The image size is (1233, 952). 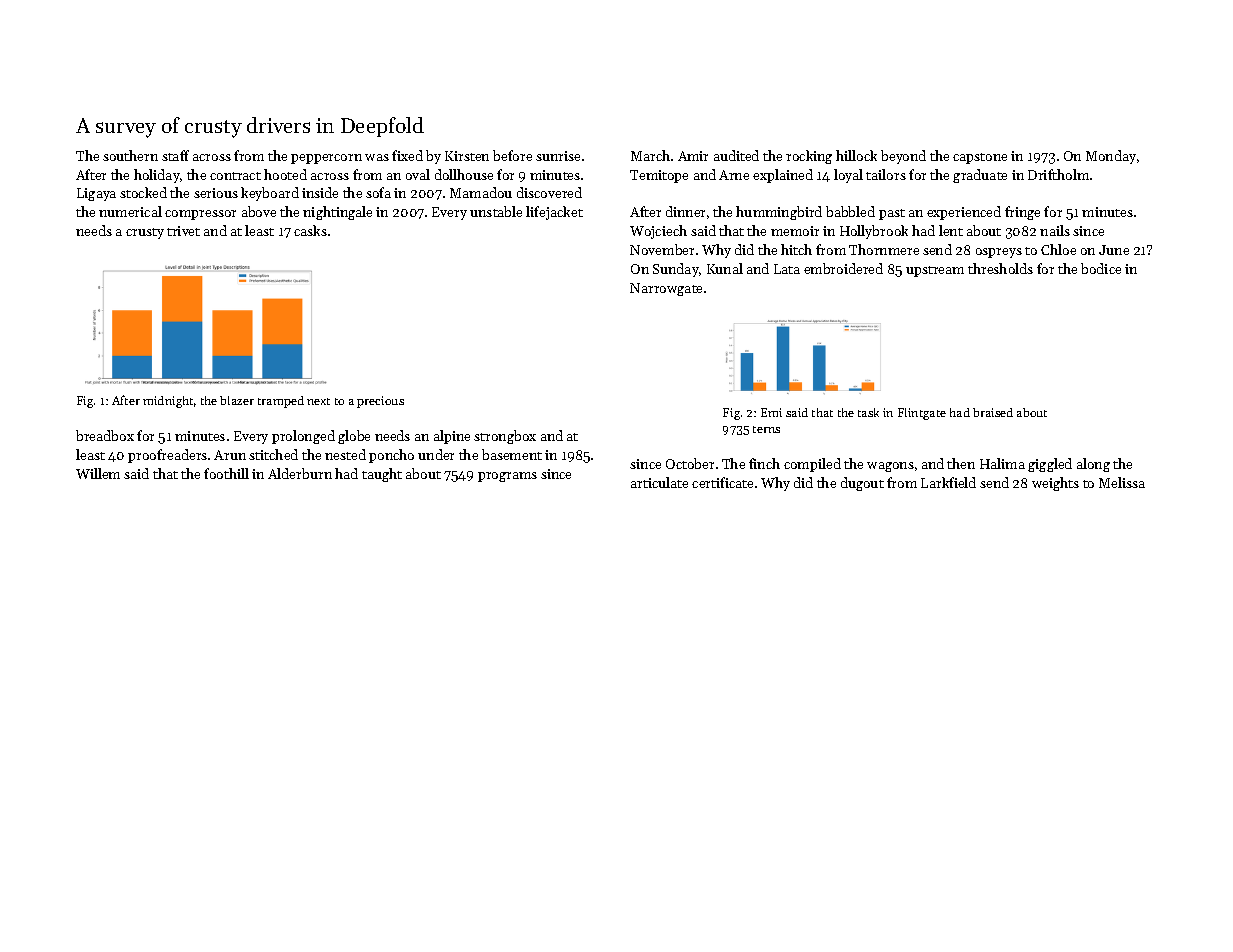 I want to click on upstream, so click(x=935, y=271).
